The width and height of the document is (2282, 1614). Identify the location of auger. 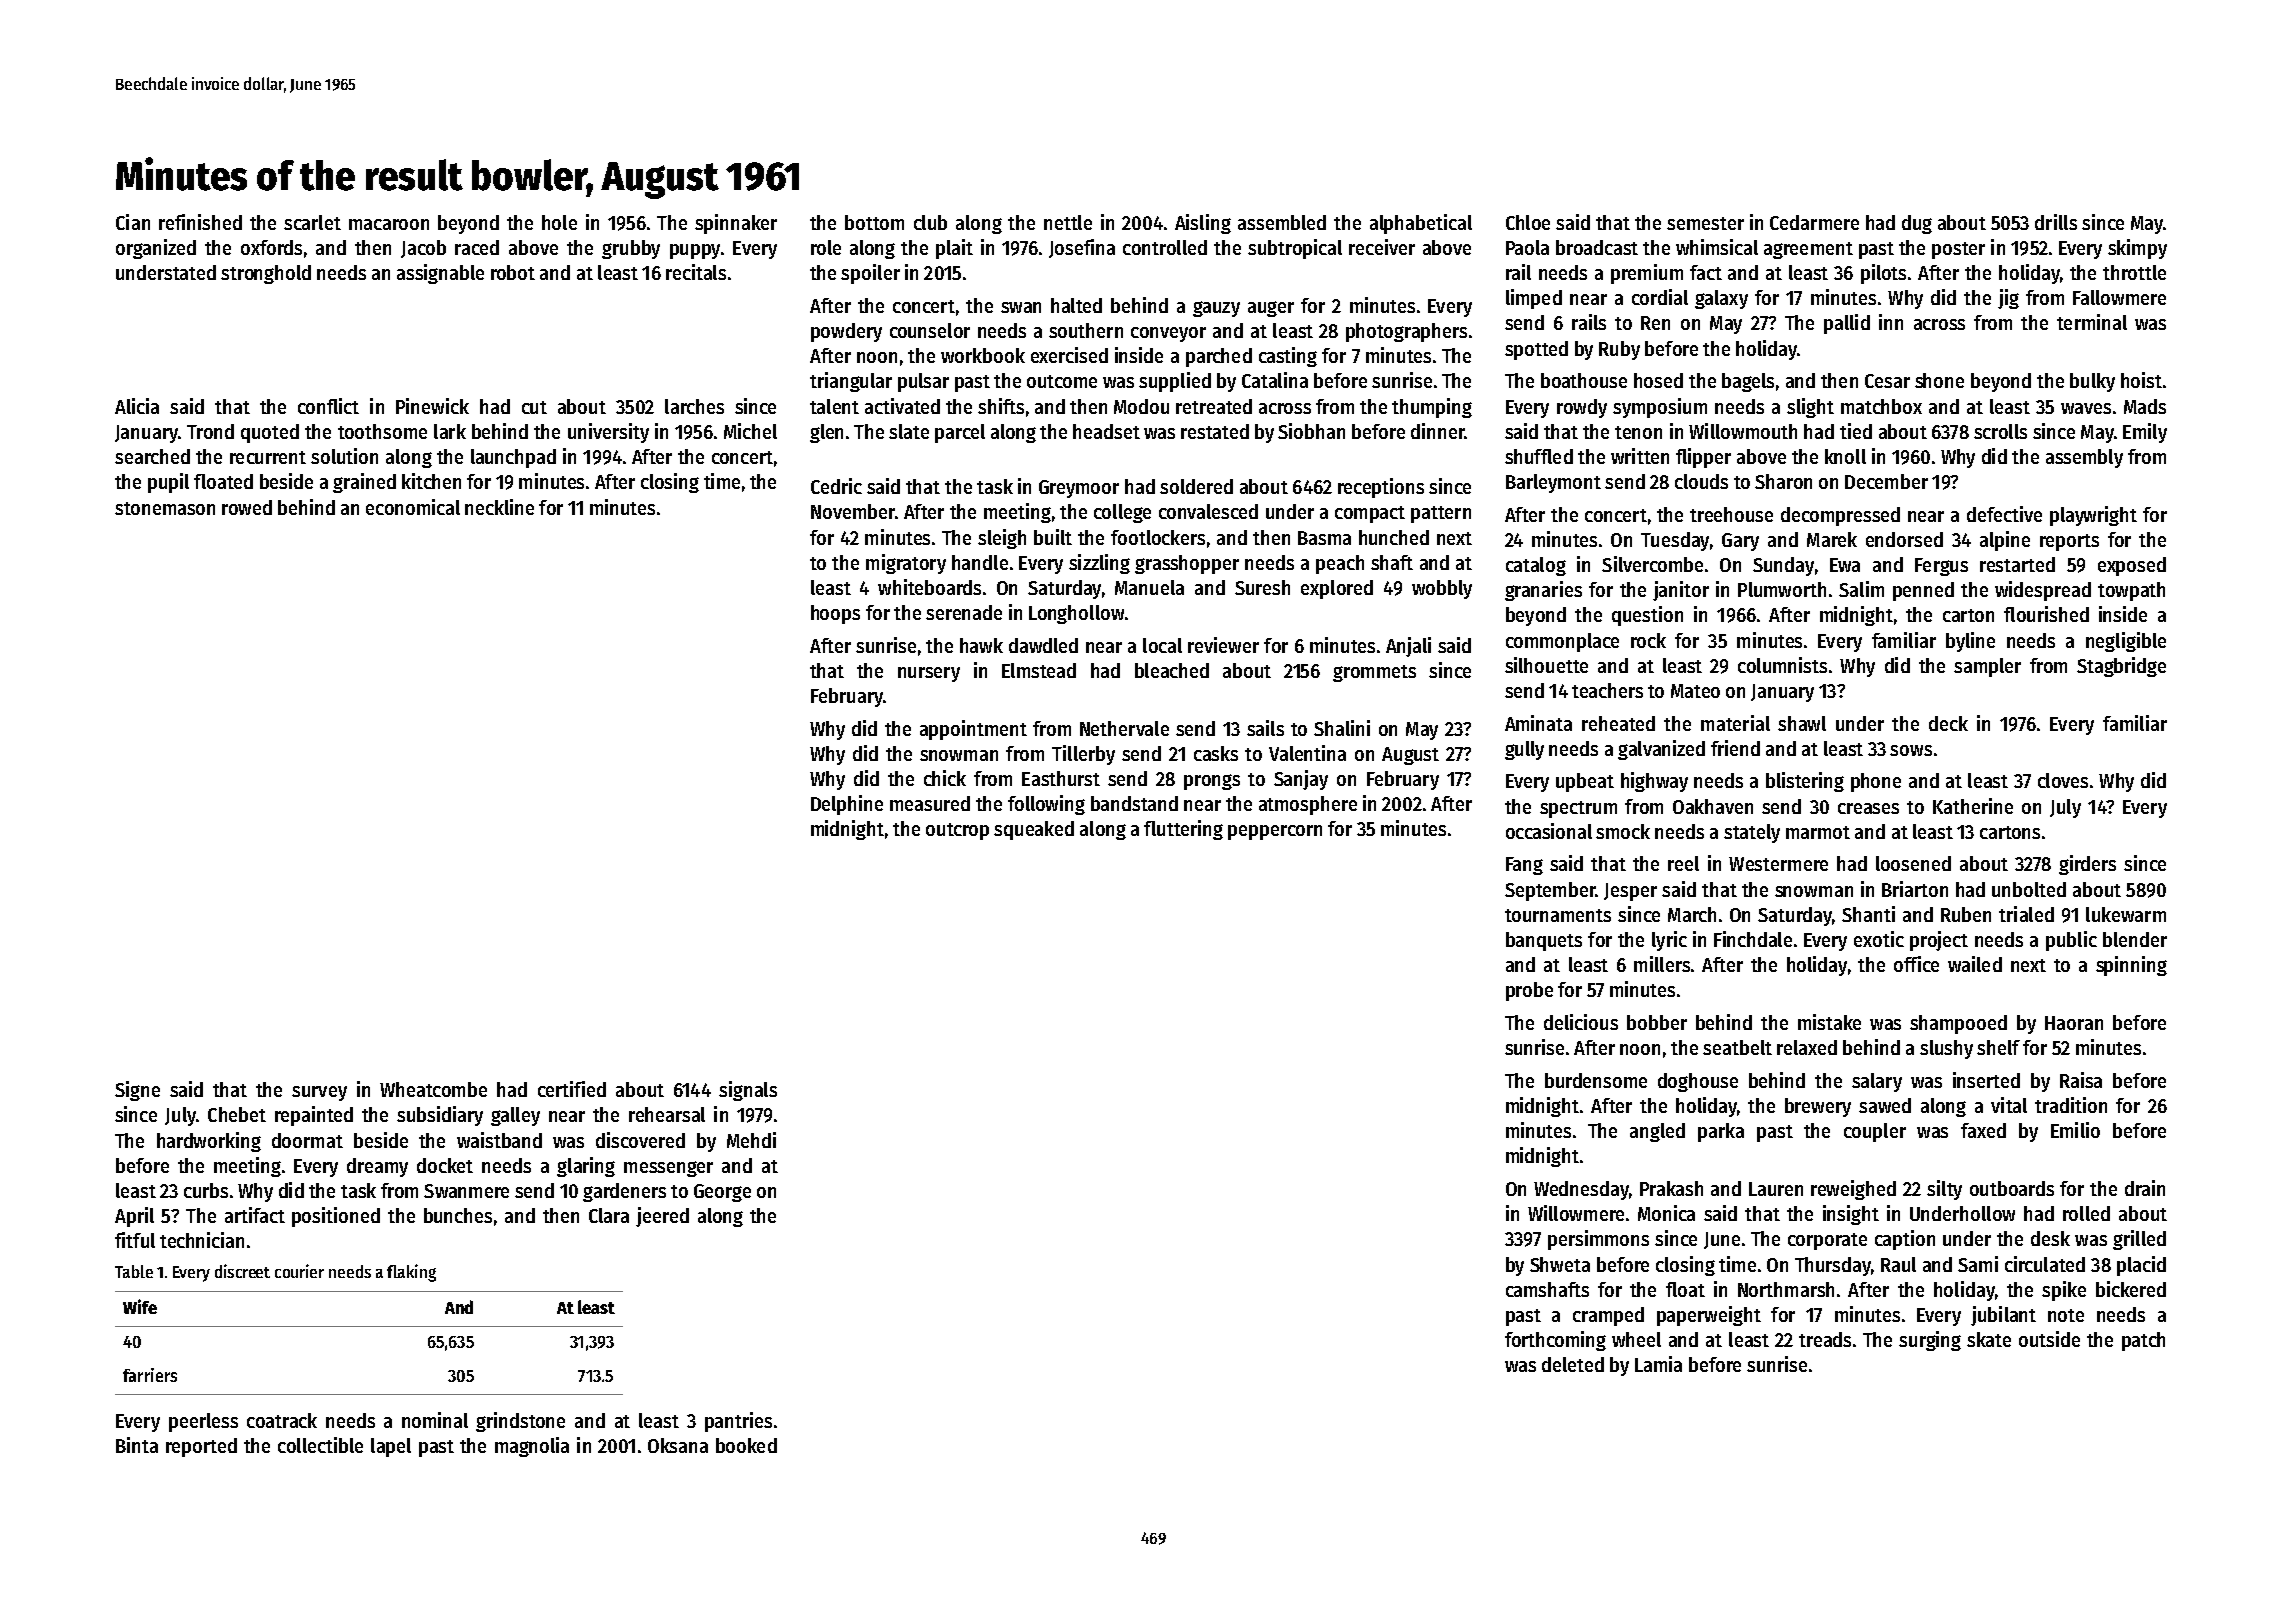
(1271, 309).
